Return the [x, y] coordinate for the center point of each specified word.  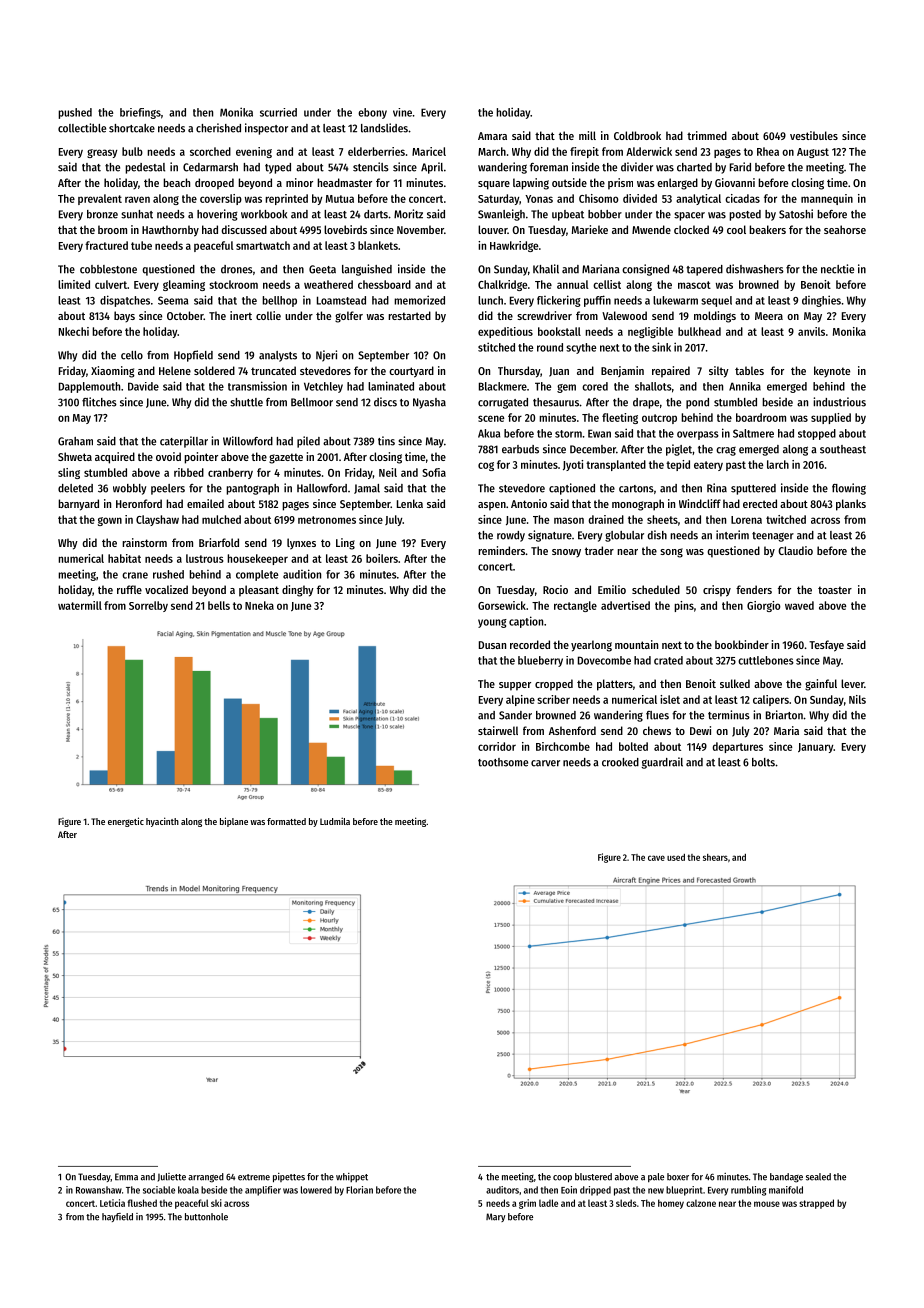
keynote [832, 371]
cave [656, 858]
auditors [502, 1190]
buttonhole [206, 1217]
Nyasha [429, 403]
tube [141, 245]
